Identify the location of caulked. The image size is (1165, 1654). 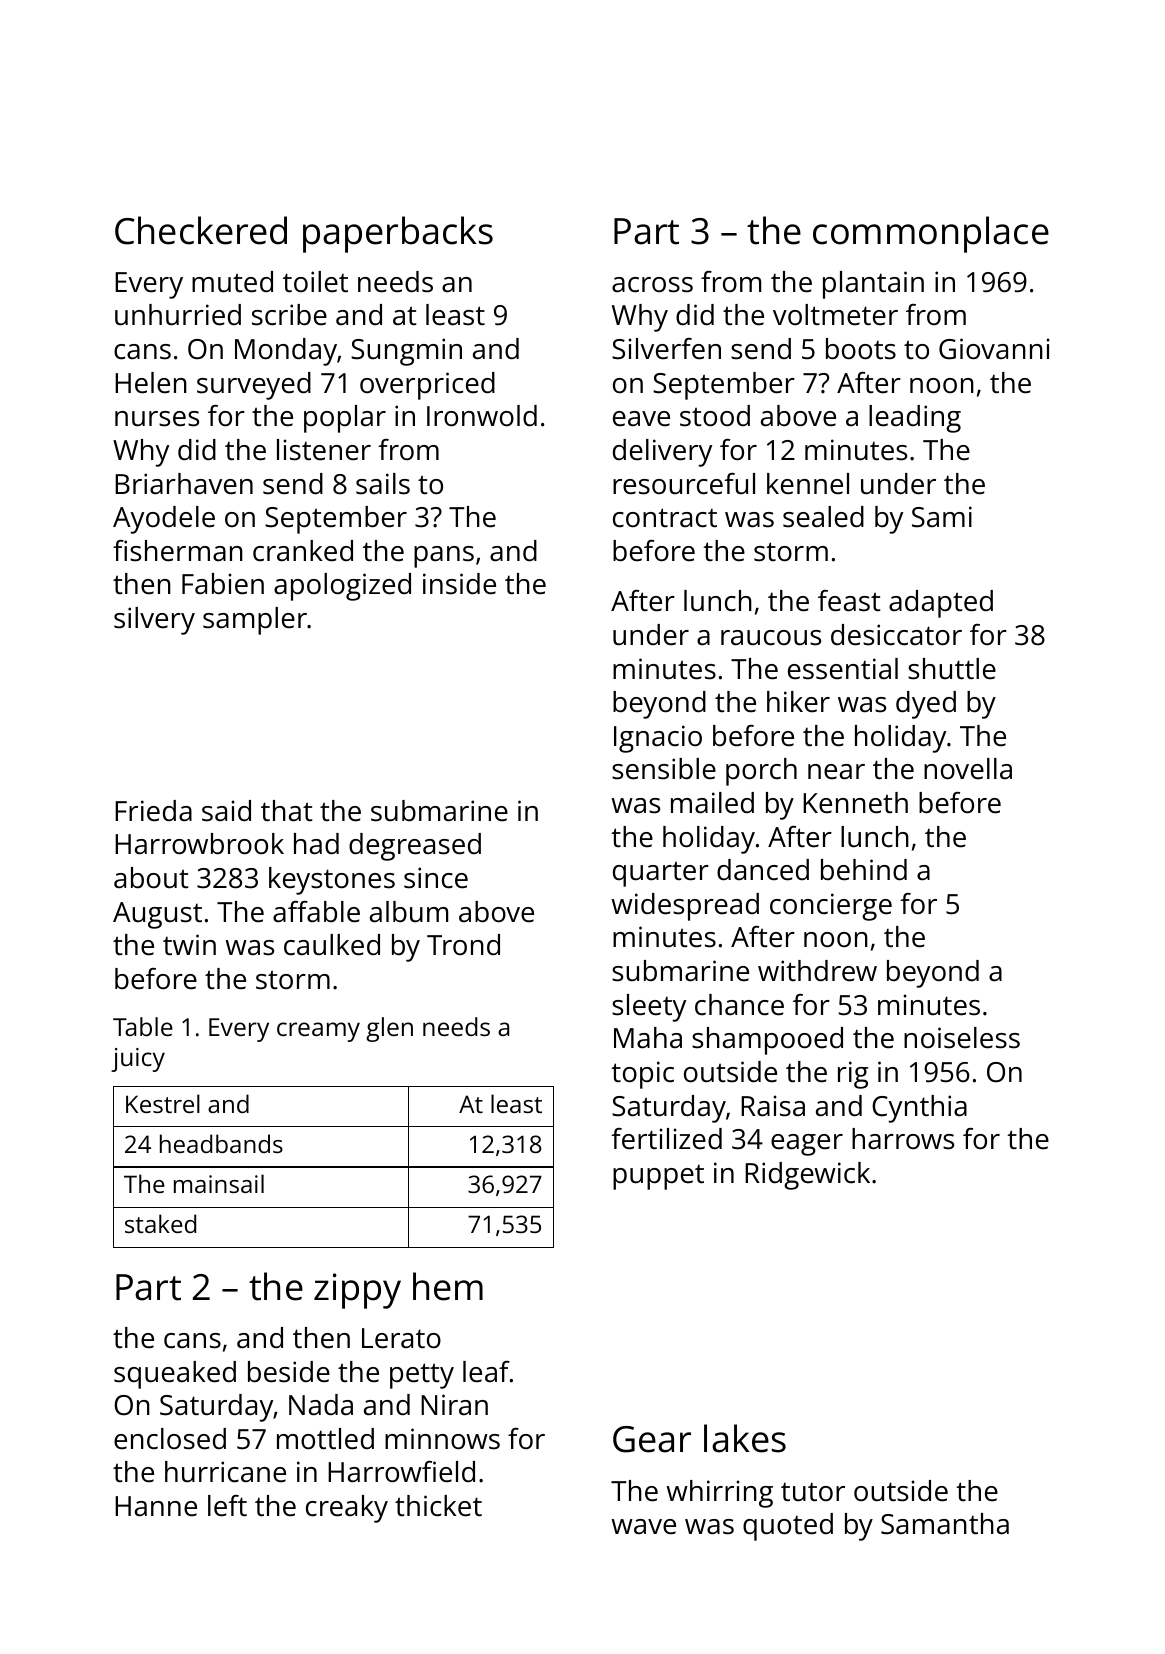
(332, 945).
